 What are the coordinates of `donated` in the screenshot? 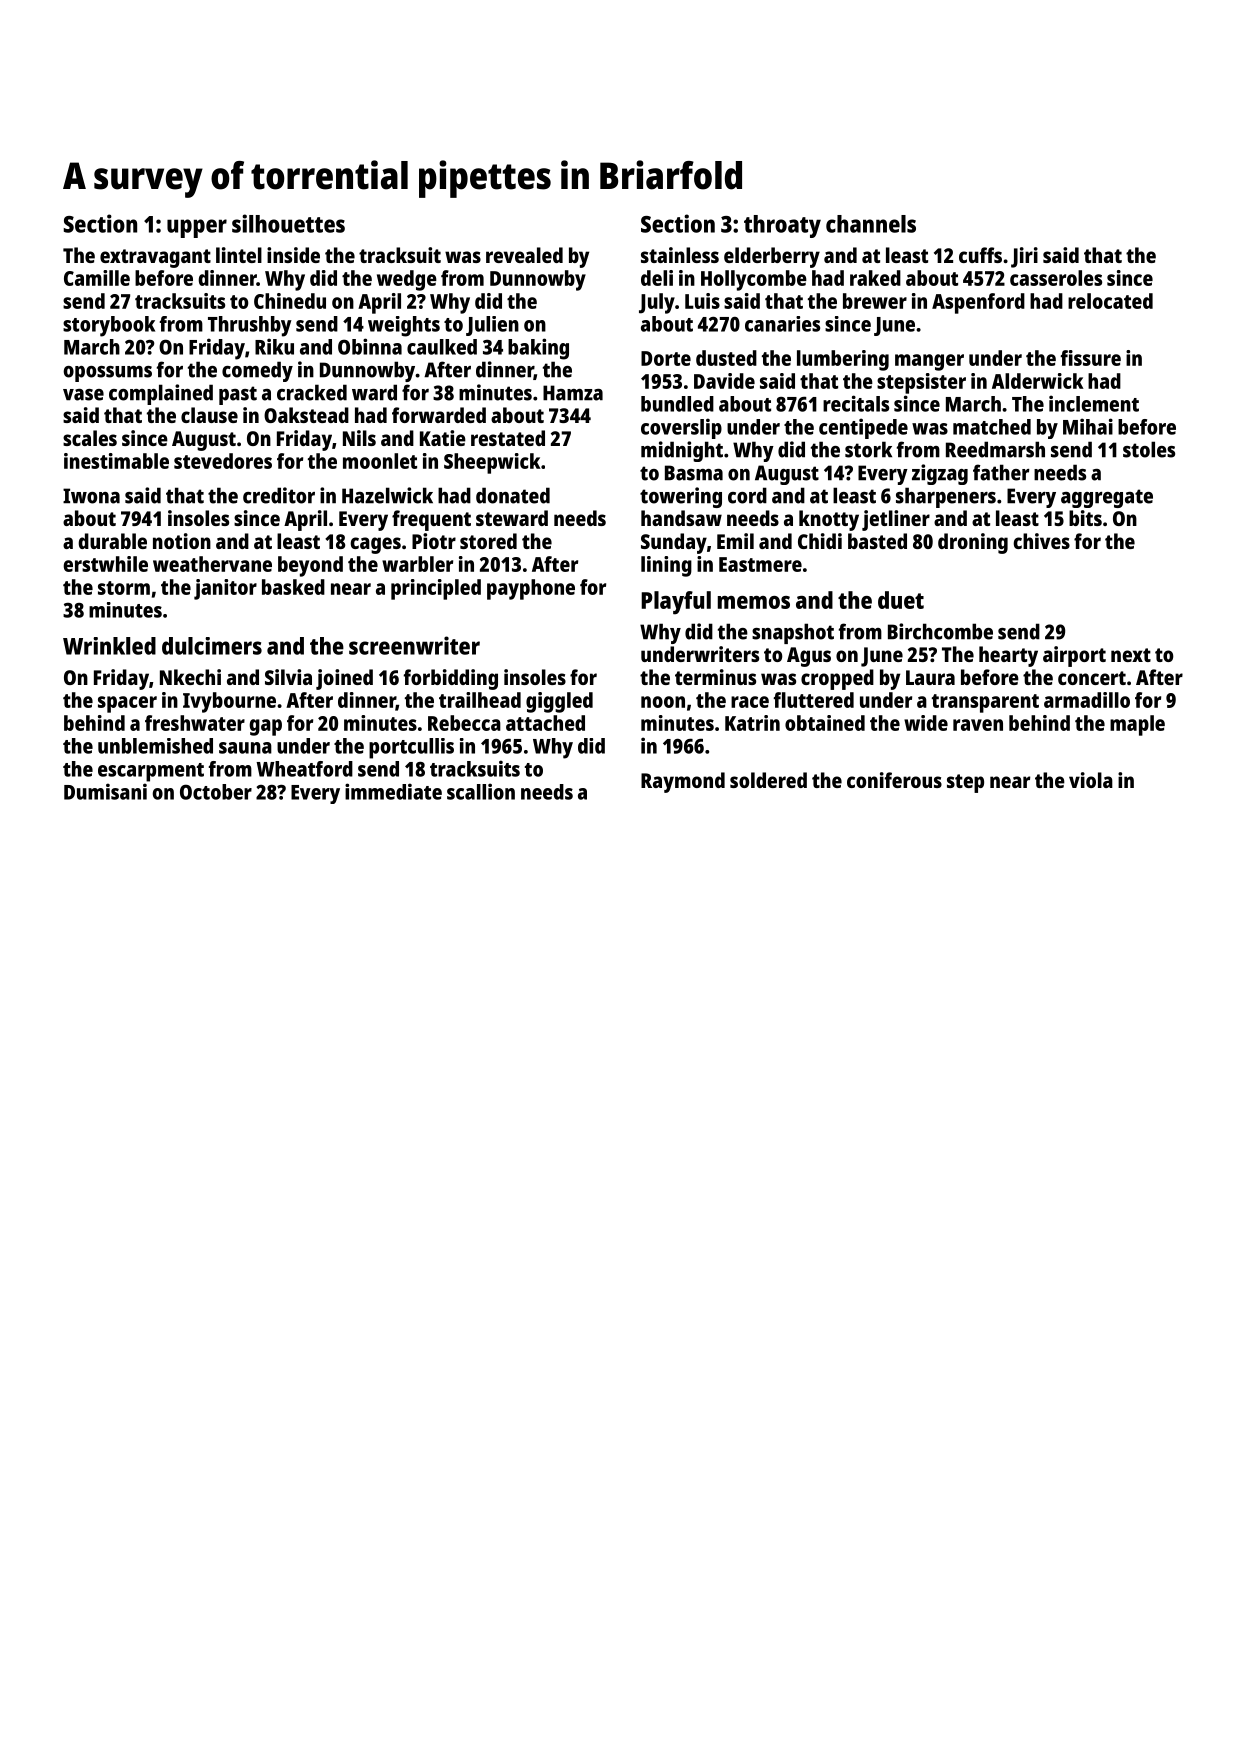 It's located at (513, 495).
